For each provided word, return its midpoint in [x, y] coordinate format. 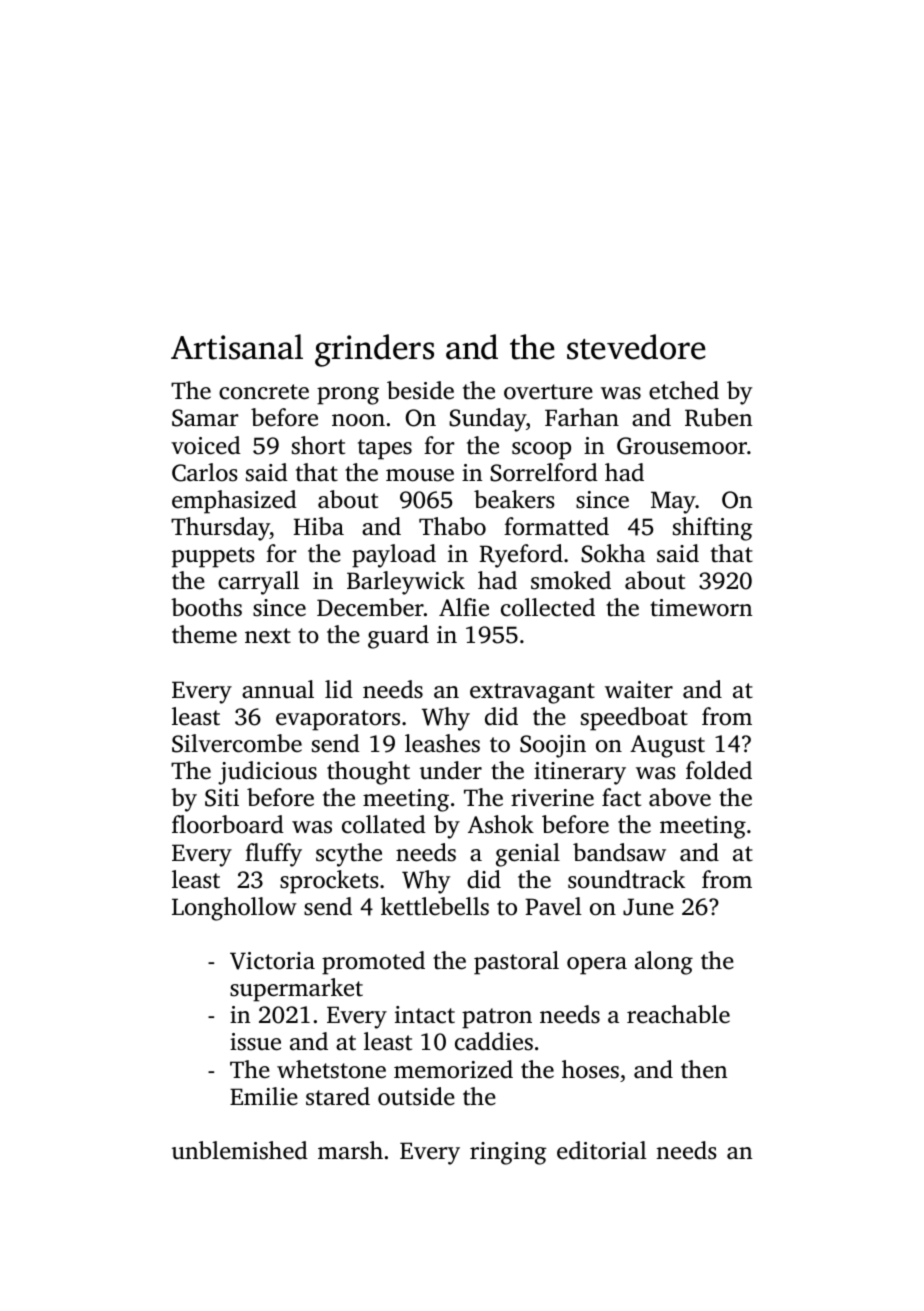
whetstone [331, 1069]
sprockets [329, 882]
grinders [374, 350]
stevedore [636, 347]
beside [420, 390]
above [680, 797]
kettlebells [435, 906]
